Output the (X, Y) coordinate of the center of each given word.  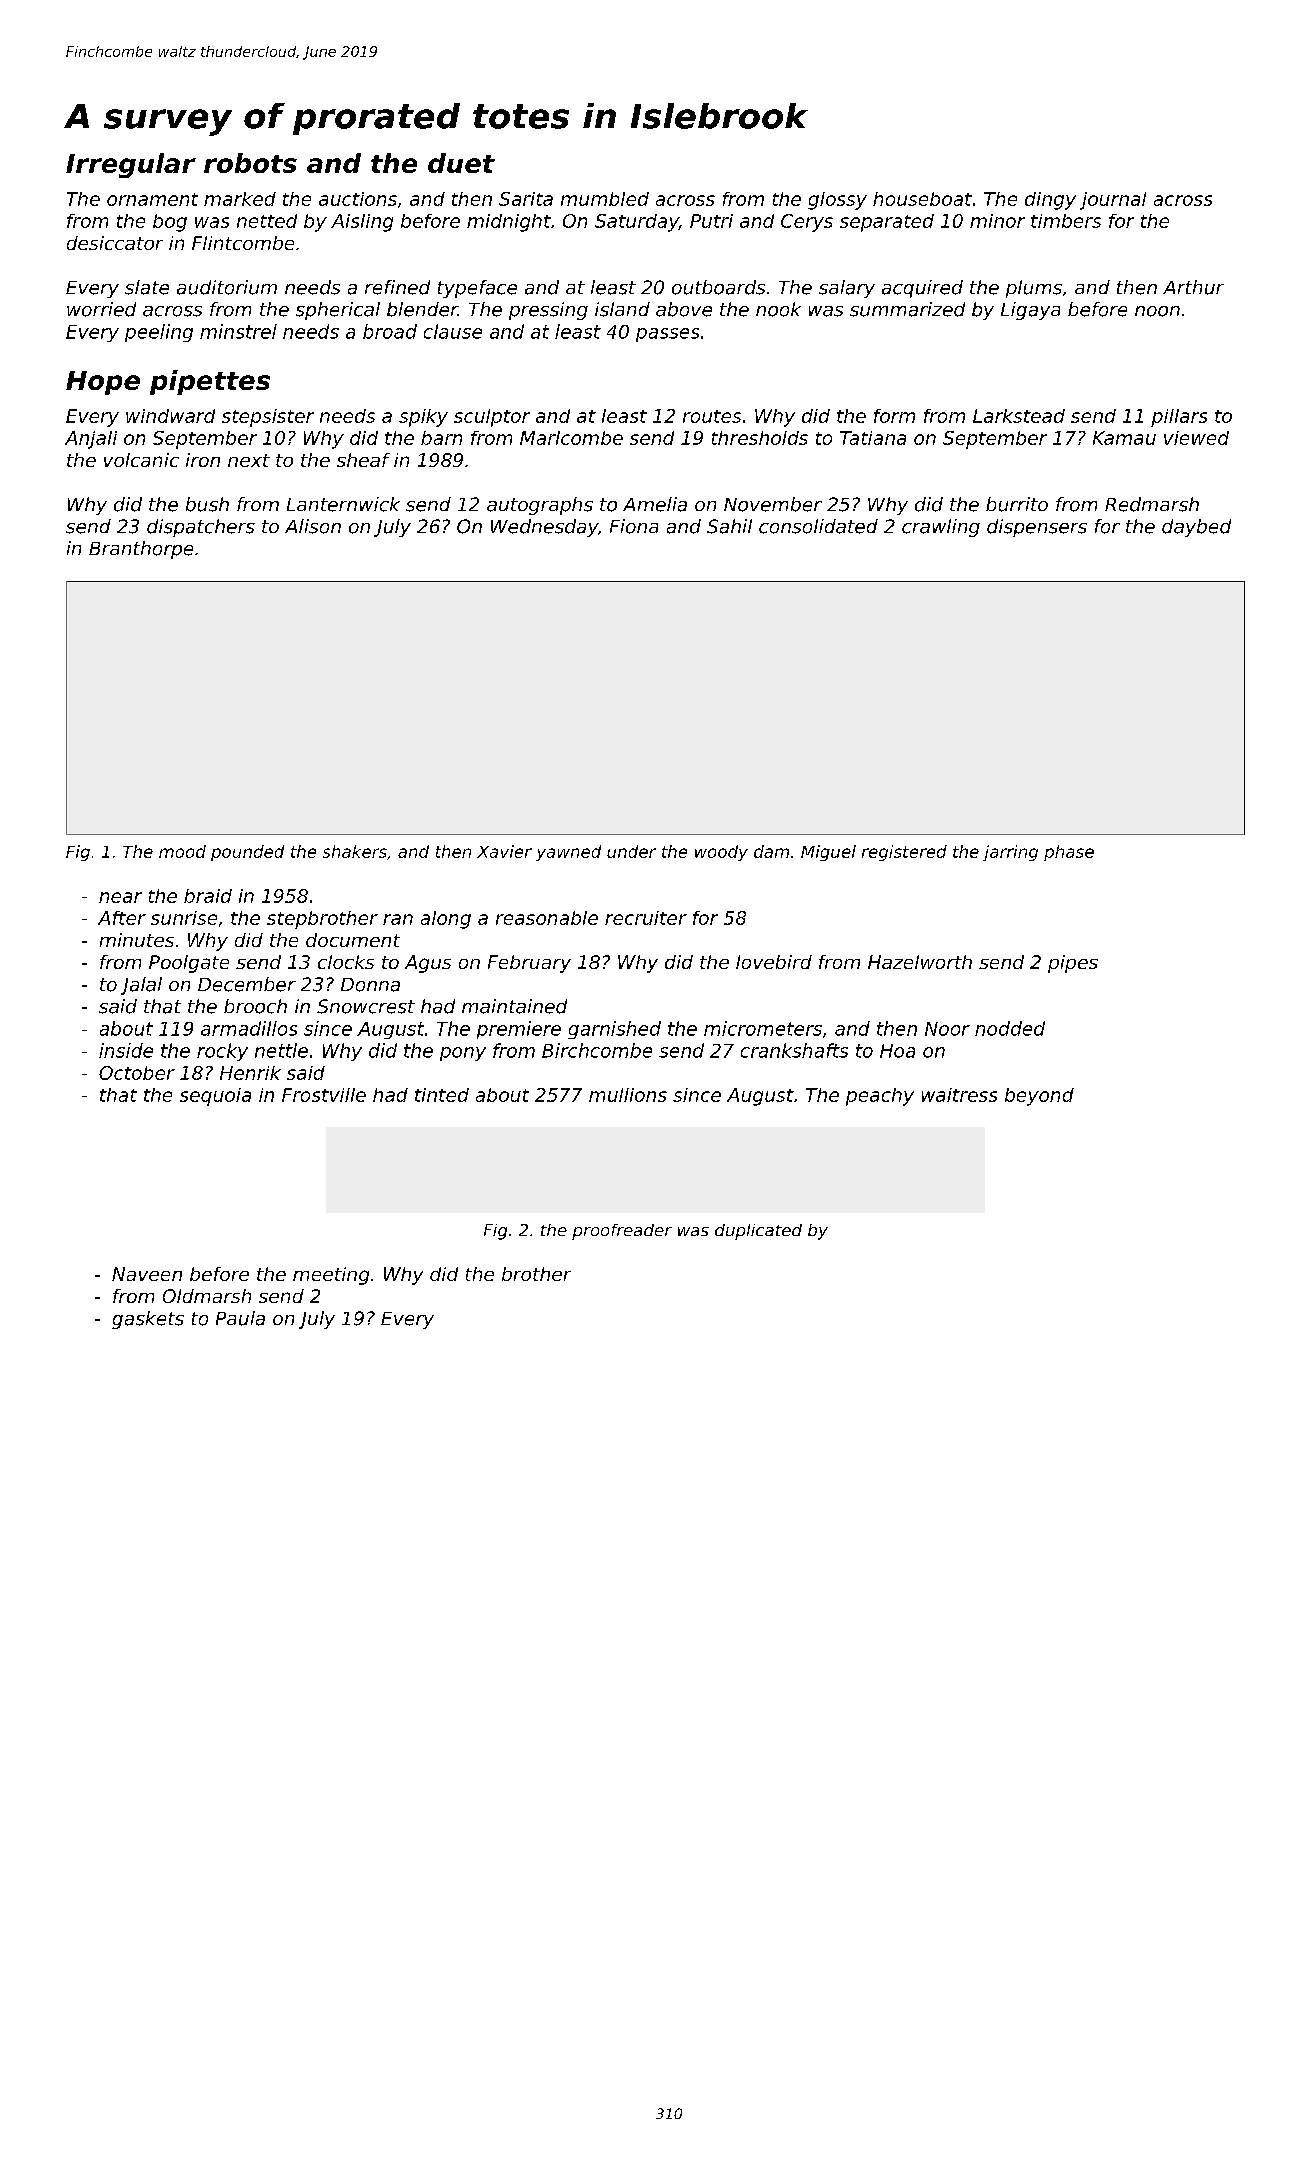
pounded (247, 853)
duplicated (758, 1232)
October (137, 1073)
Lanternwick (343, 504)
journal (1113, 201)
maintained (514, 1006)
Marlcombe (571, 438)
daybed (1196, 528)
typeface (477, 289)
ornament (152, 199)
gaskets (148, 1320)
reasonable (547, 918)
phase (1069, 853)
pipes (1073, 964)
